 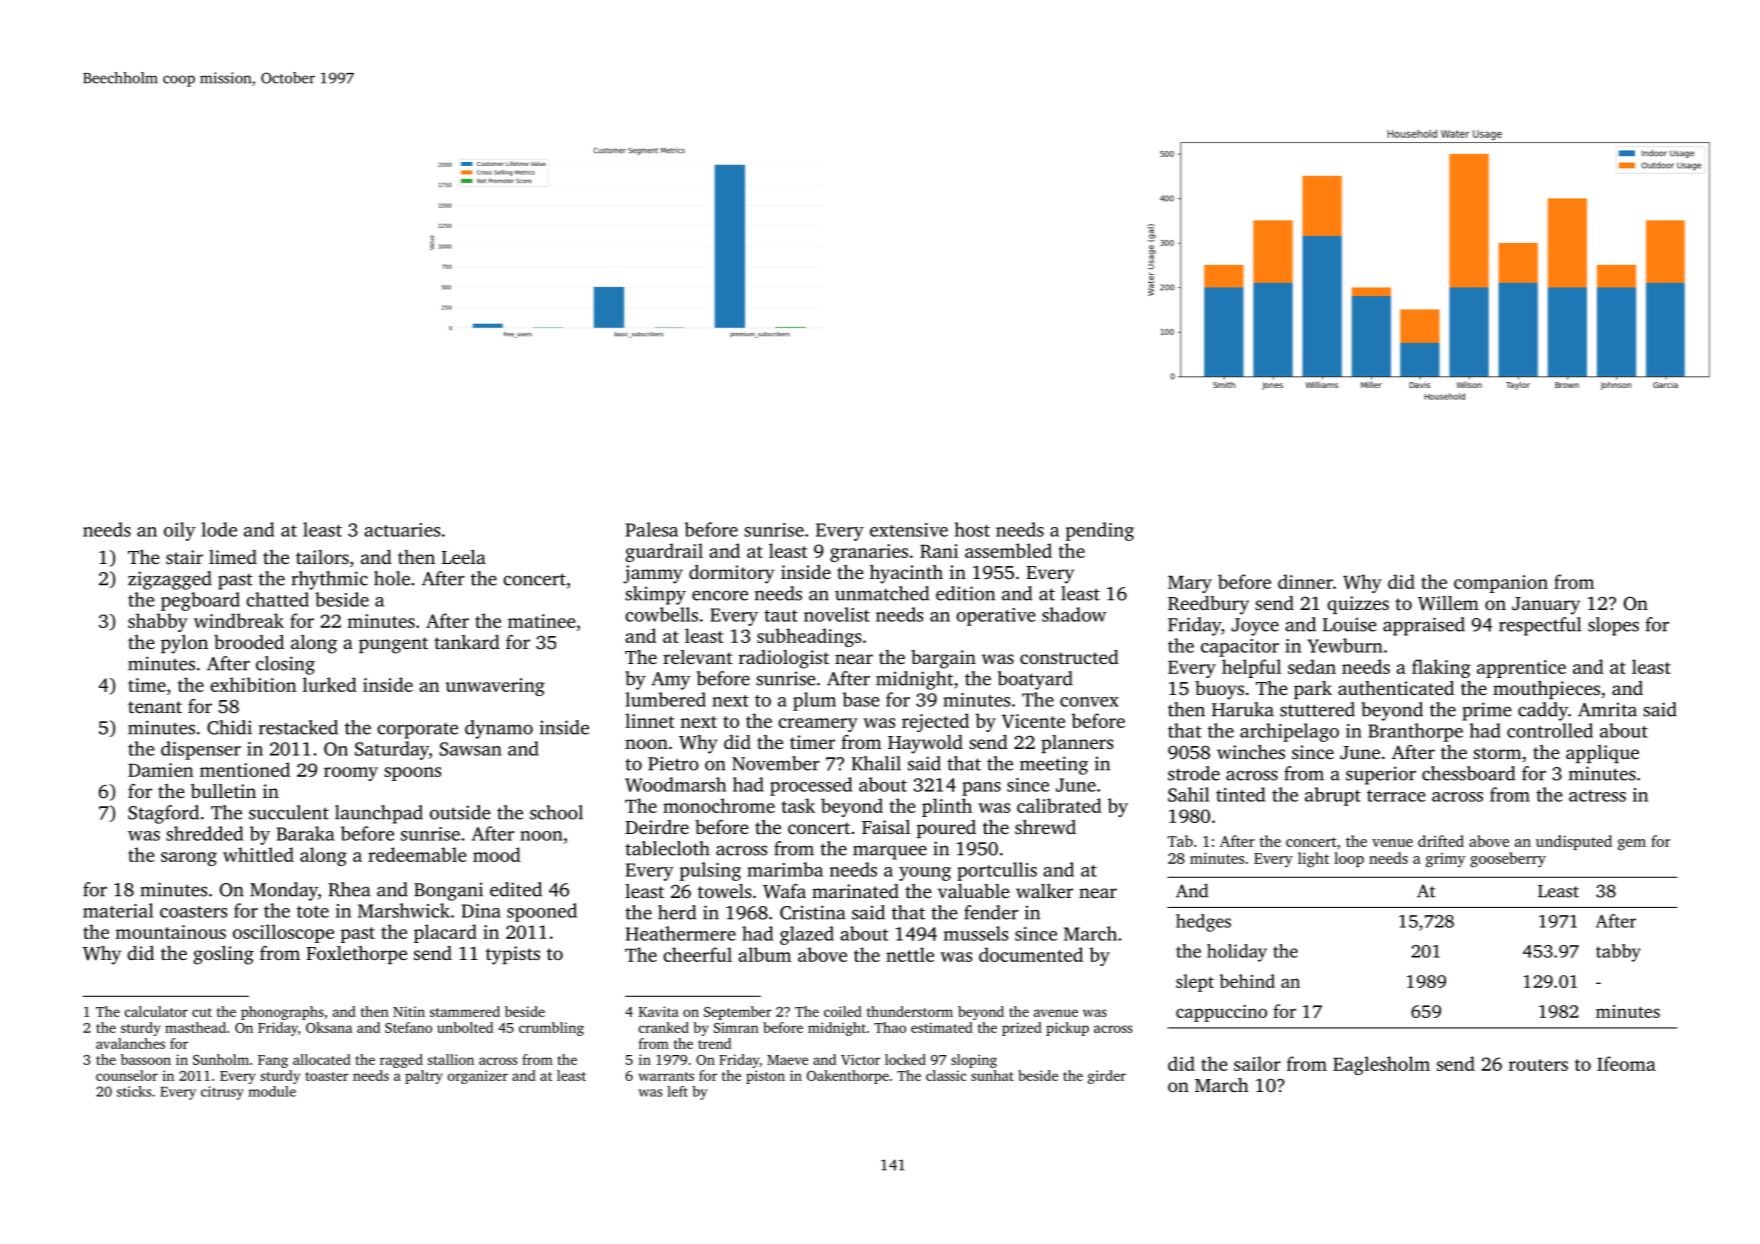 What do you see at coordinates (229, 727) in the screenshot?
I see `Chidi` at bounding box center [229, 727].
